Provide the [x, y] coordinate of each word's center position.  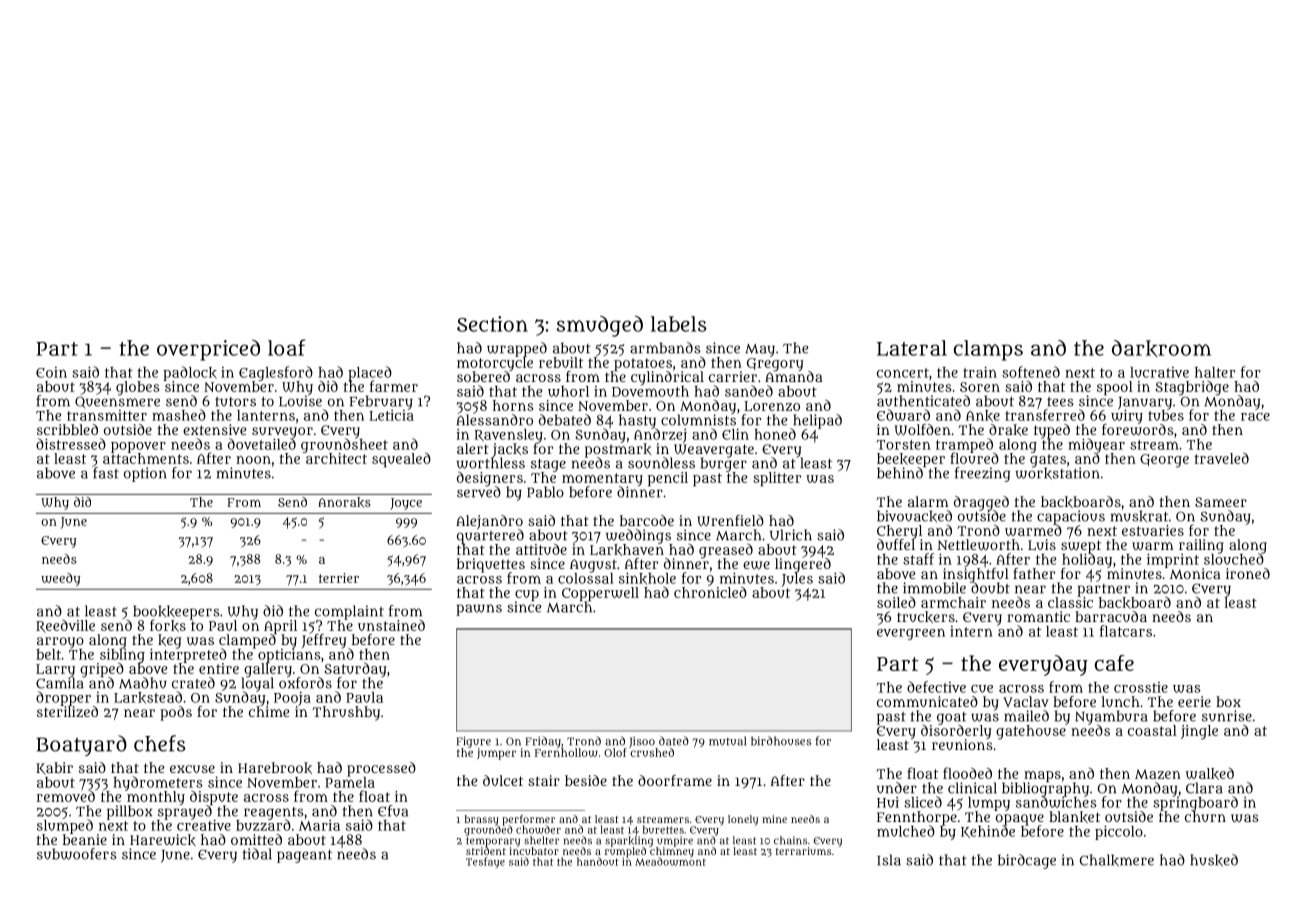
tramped [964, 445]
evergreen [911, 634]
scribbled [67, 429]
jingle [1199, 732]
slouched [1234, 559]
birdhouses [781, 741]
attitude [541, 549]
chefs [160, 743]
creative [204, 825]
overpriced [208, 350]
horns [513, 405]
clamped [247, 641]
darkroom [1161, 348]
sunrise [1227, 716]
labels [679, 324]
